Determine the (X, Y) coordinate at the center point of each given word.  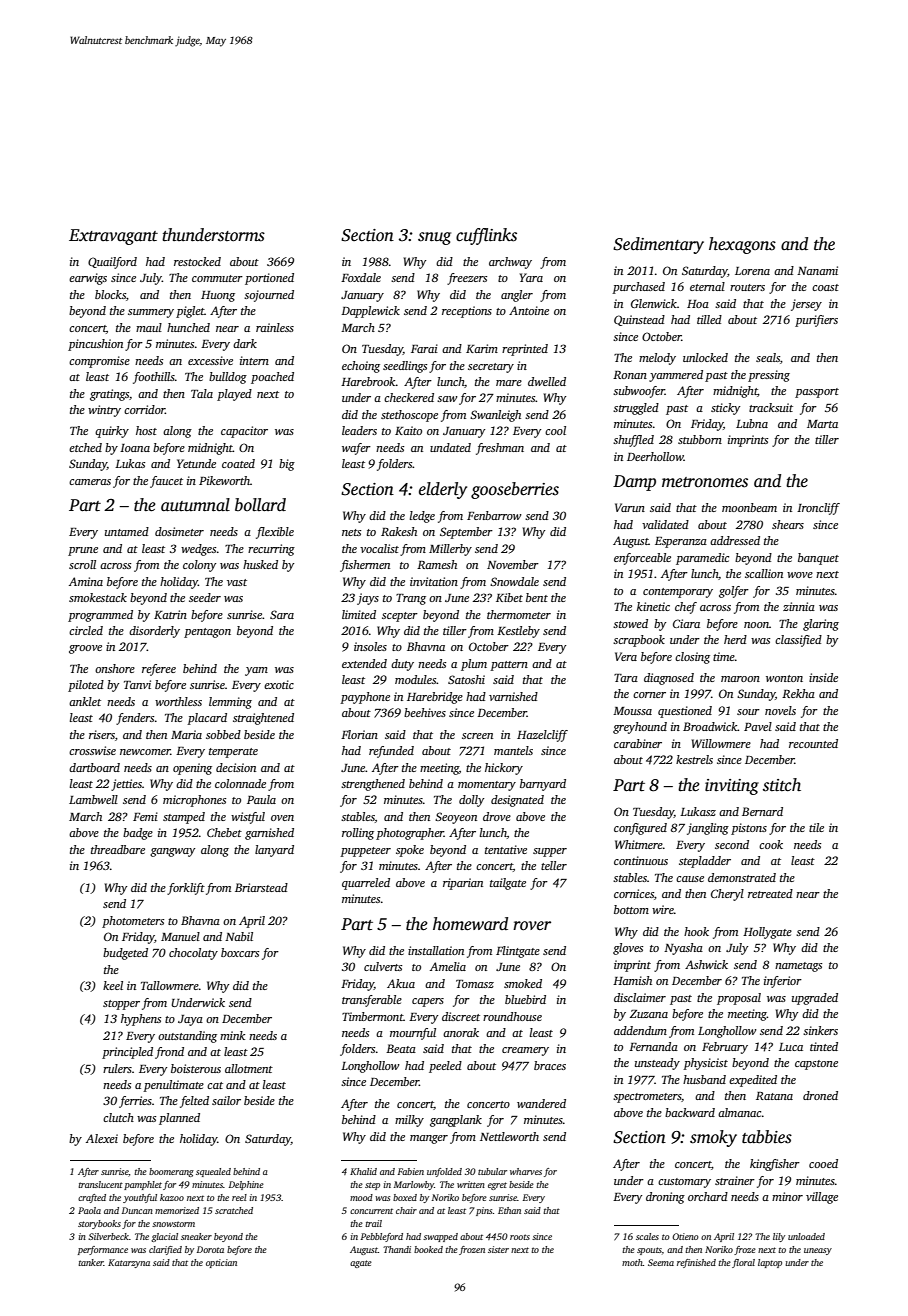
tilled (709, 319)
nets (351, 532)
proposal (739, 999)
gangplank (456, 1121)
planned (179, 1119)
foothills (154, 378)
